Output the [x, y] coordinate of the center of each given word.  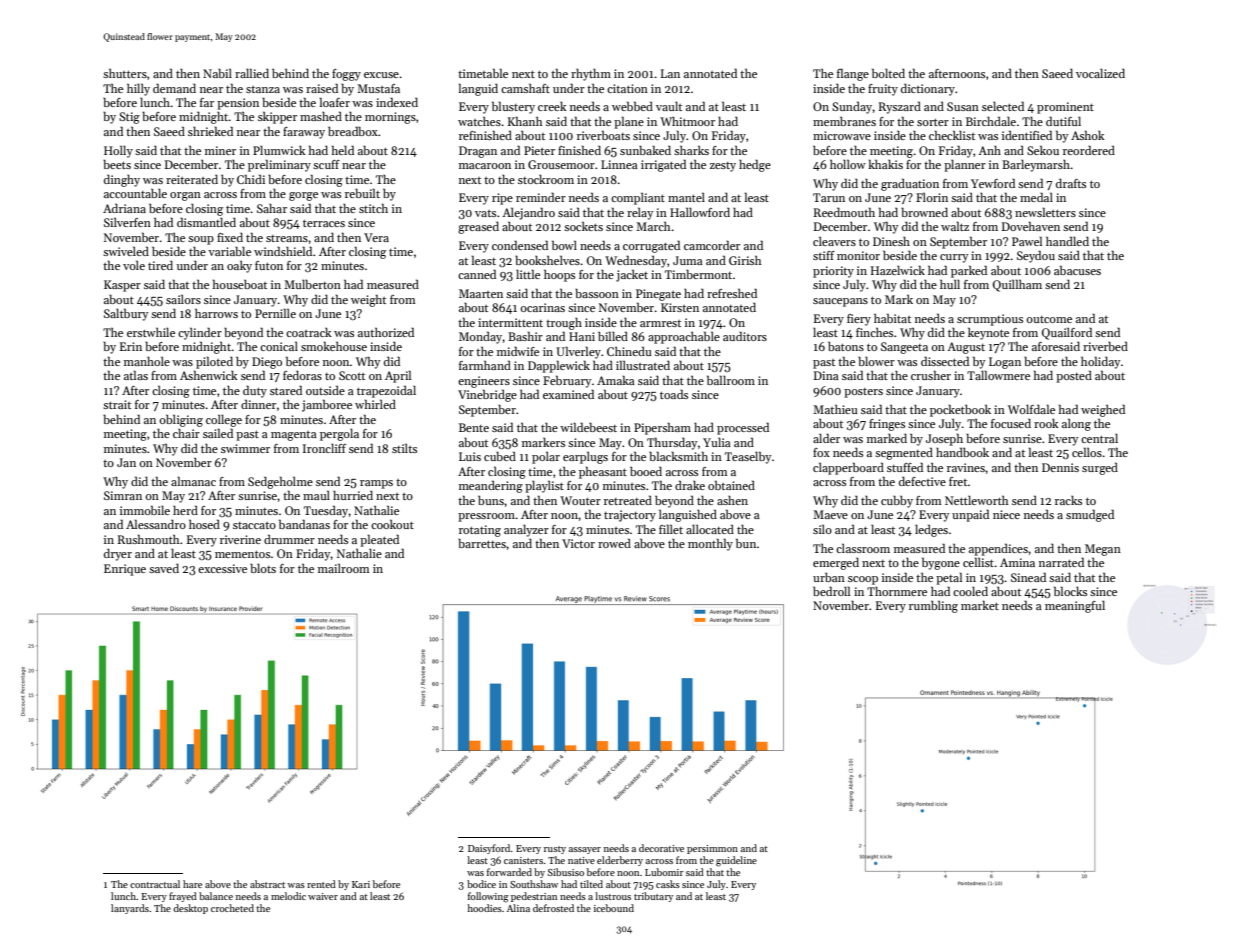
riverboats [603, 135]
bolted [888, 73]
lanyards [130, 909]
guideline [736, 861]
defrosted [553, 908]
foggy [346, 75]
